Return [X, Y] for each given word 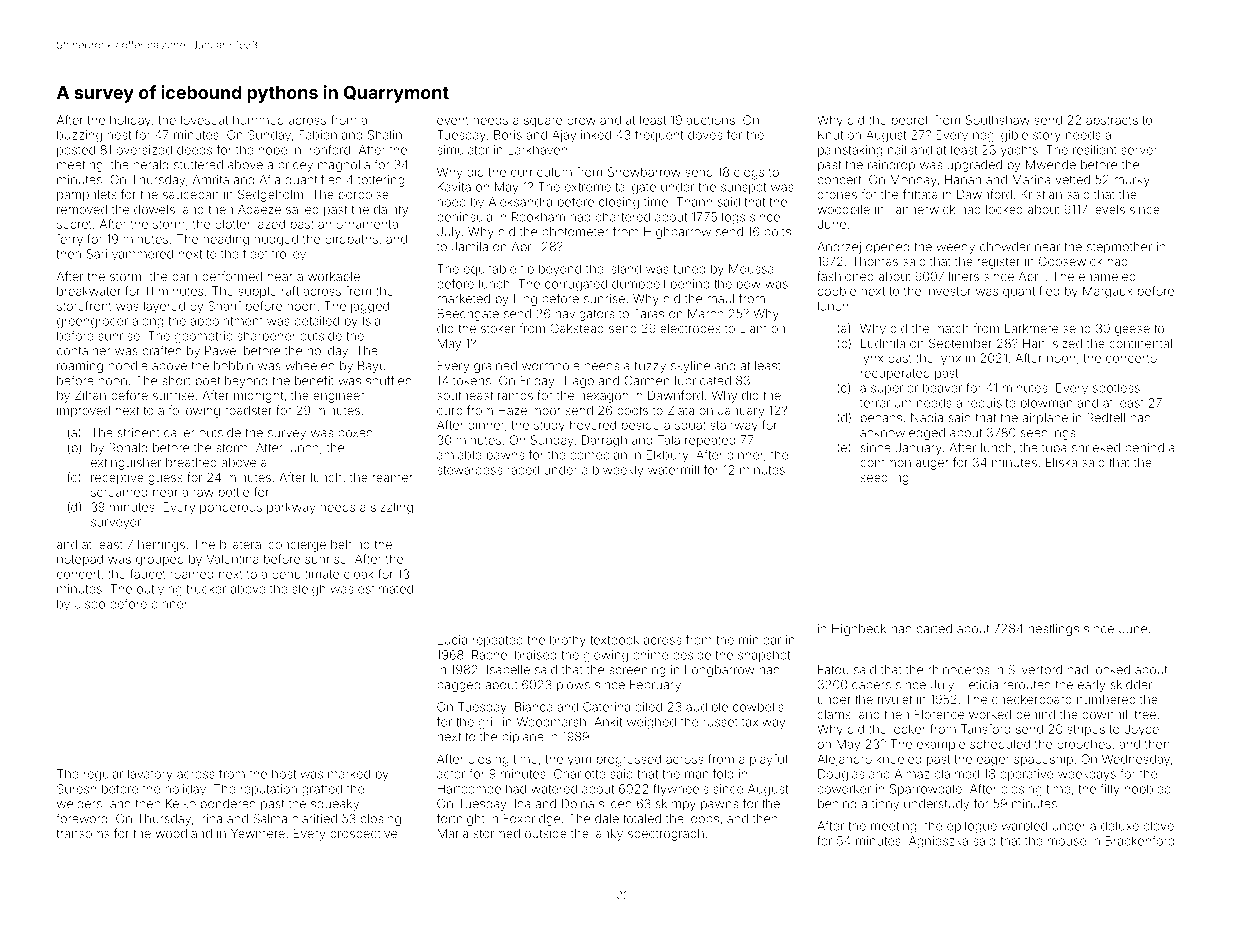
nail [897, 150]
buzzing [79, 136]
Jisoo [90, 604]
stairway [734, 426]
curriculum [541, 172]
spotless [1116, 389]
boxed [355, 433]
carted [934, 629]
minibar [760, 640]
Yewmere [258, 833]
